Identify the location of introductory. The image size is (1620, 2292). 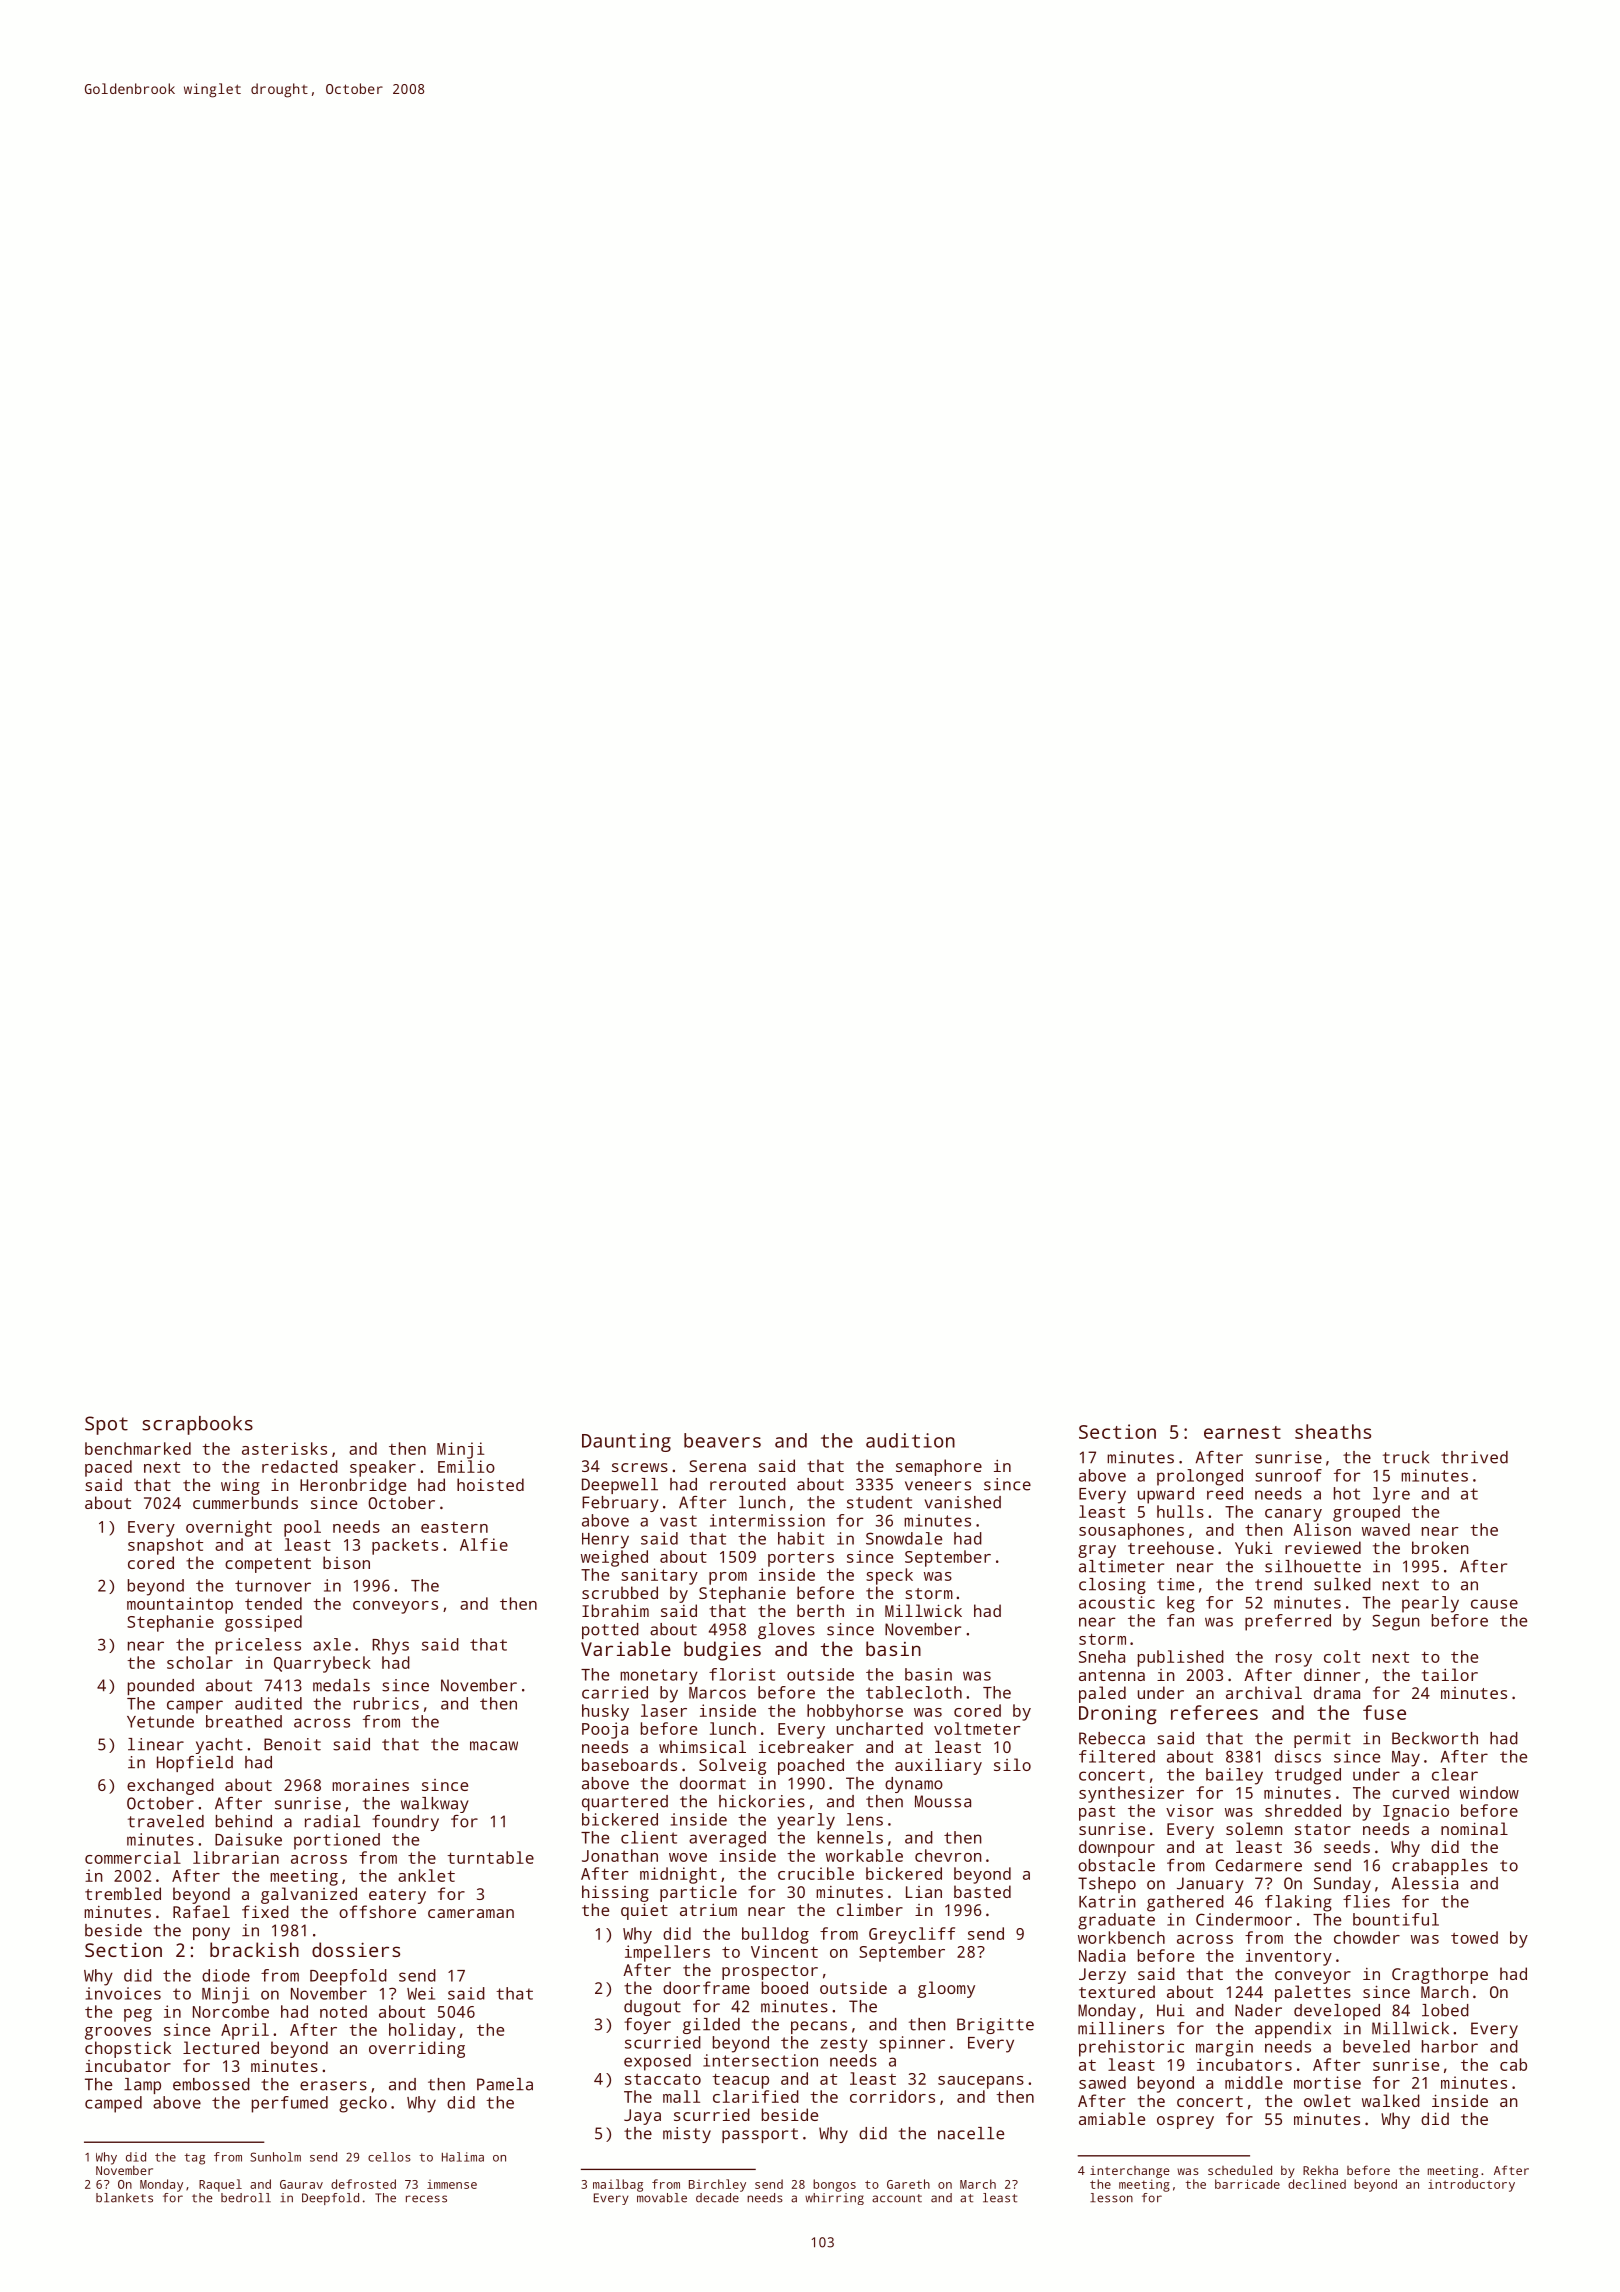
(1471, 2185).
